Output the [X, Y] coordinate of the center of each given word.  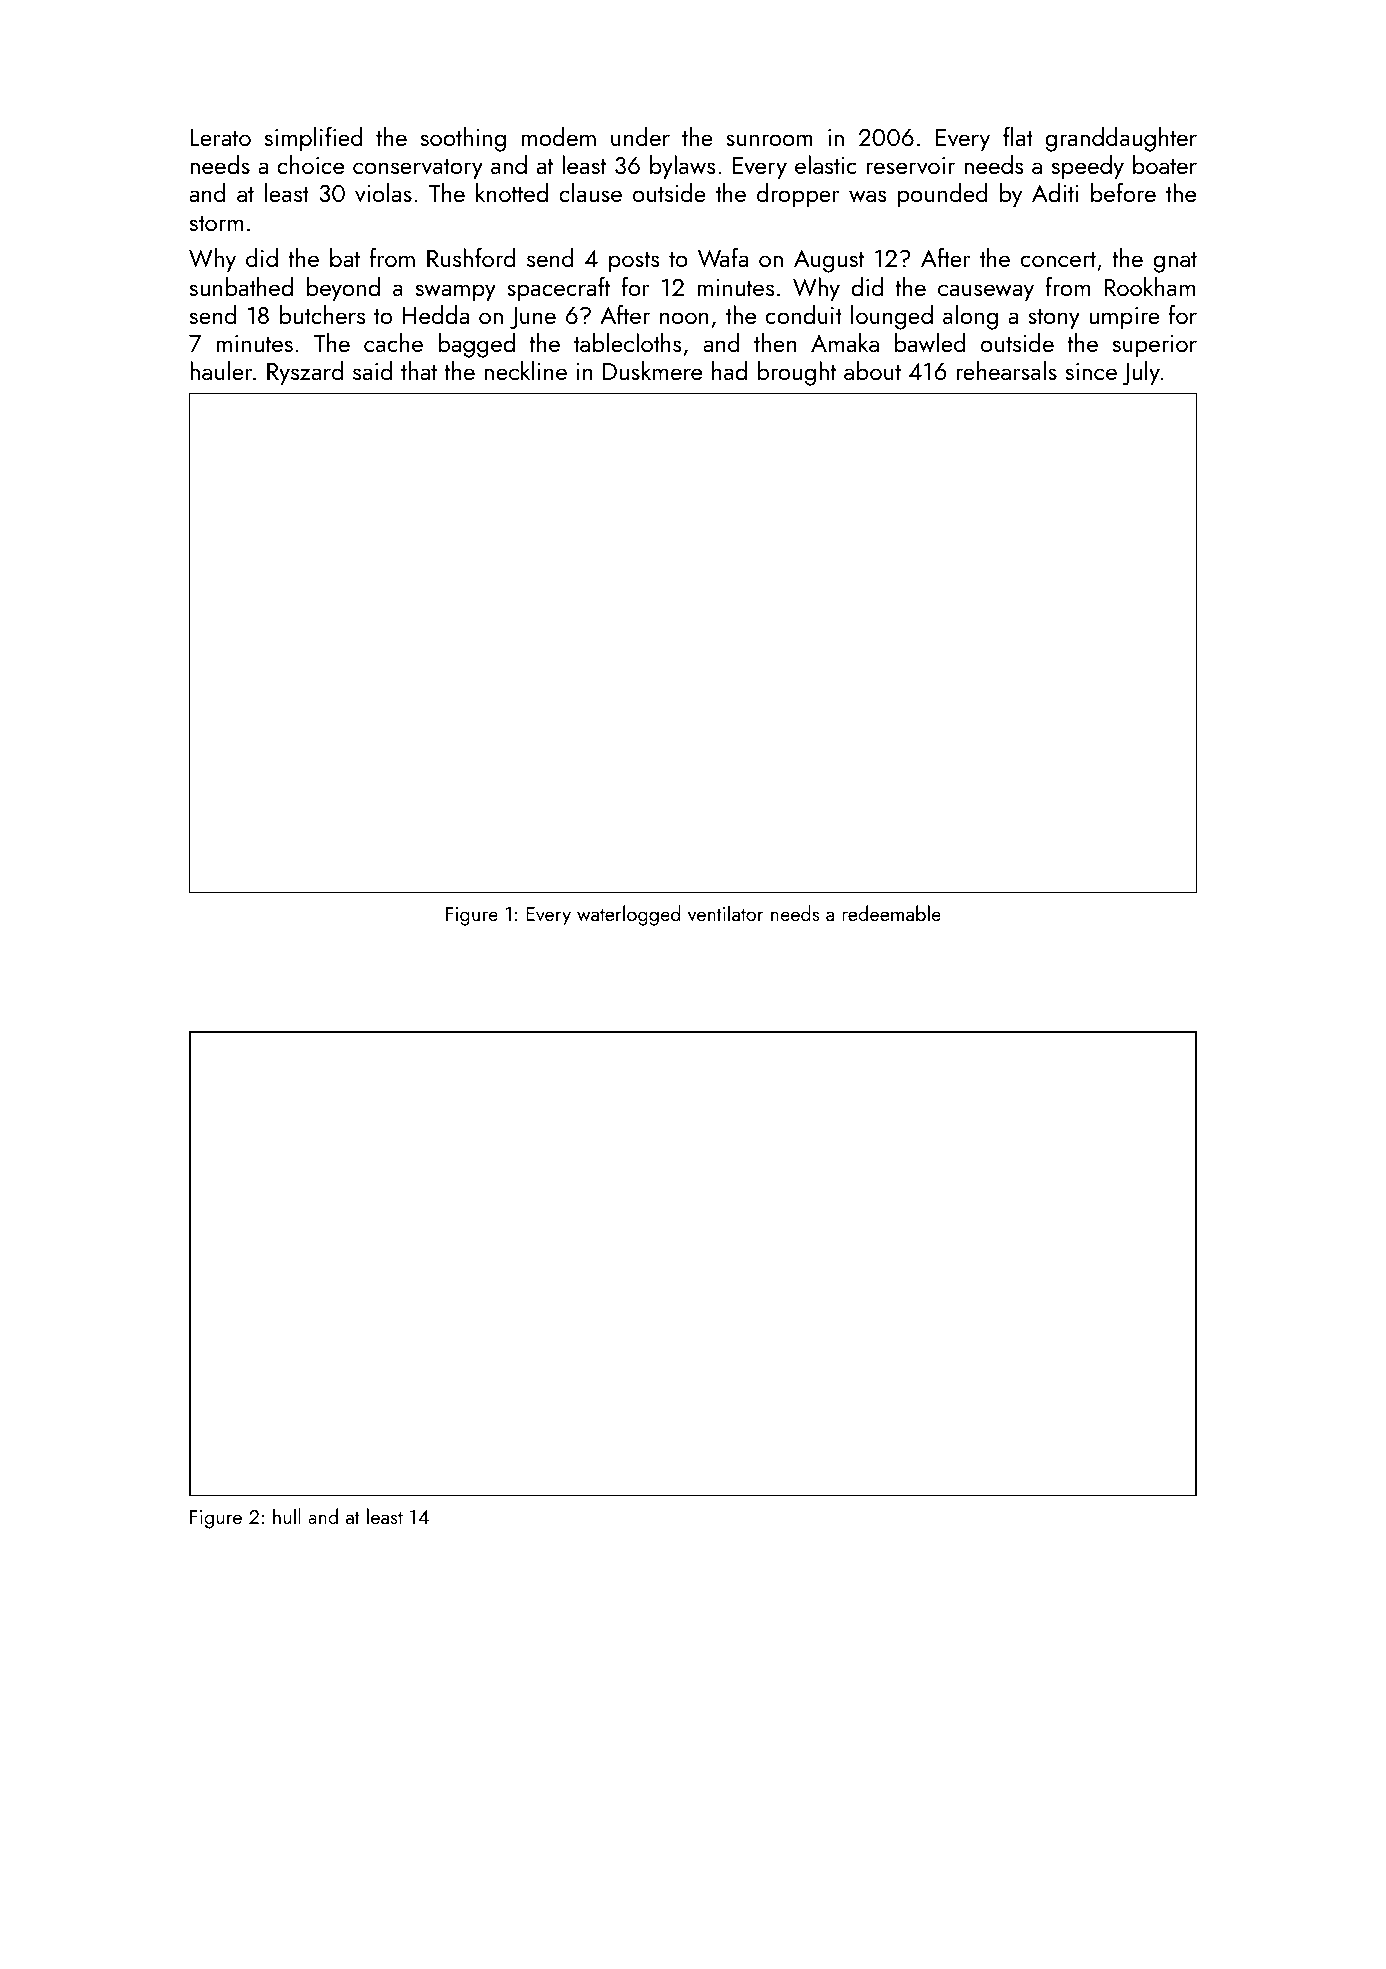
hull [287, 1516]
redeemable [891, 913]
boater [1165, 164]
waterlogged [628, 915]
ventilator [725, 913]
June [533, 318]
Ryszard [305, 373]
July [1141, 373]
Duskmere [652, 370]
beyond [343, 289]
